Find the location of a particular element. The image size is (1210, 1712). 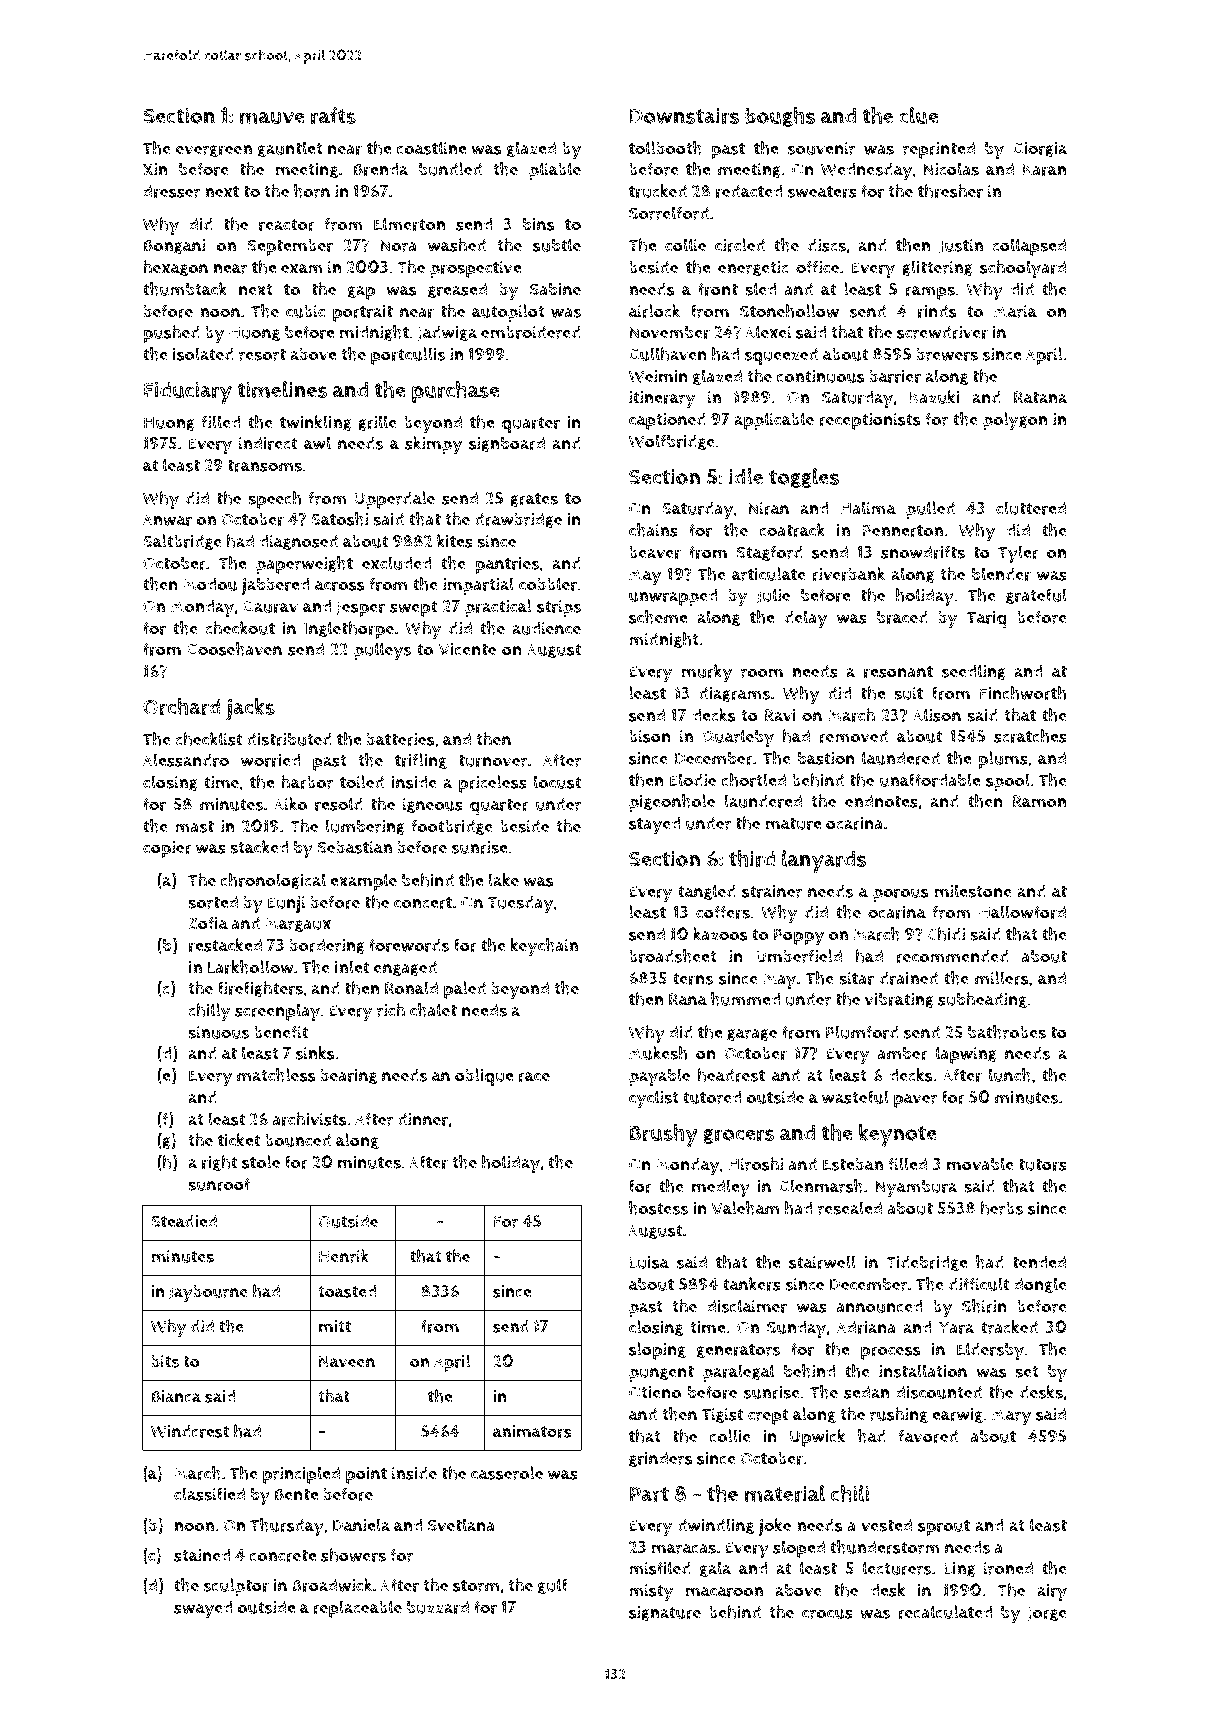

copier is located at coordinates (167, 849).
